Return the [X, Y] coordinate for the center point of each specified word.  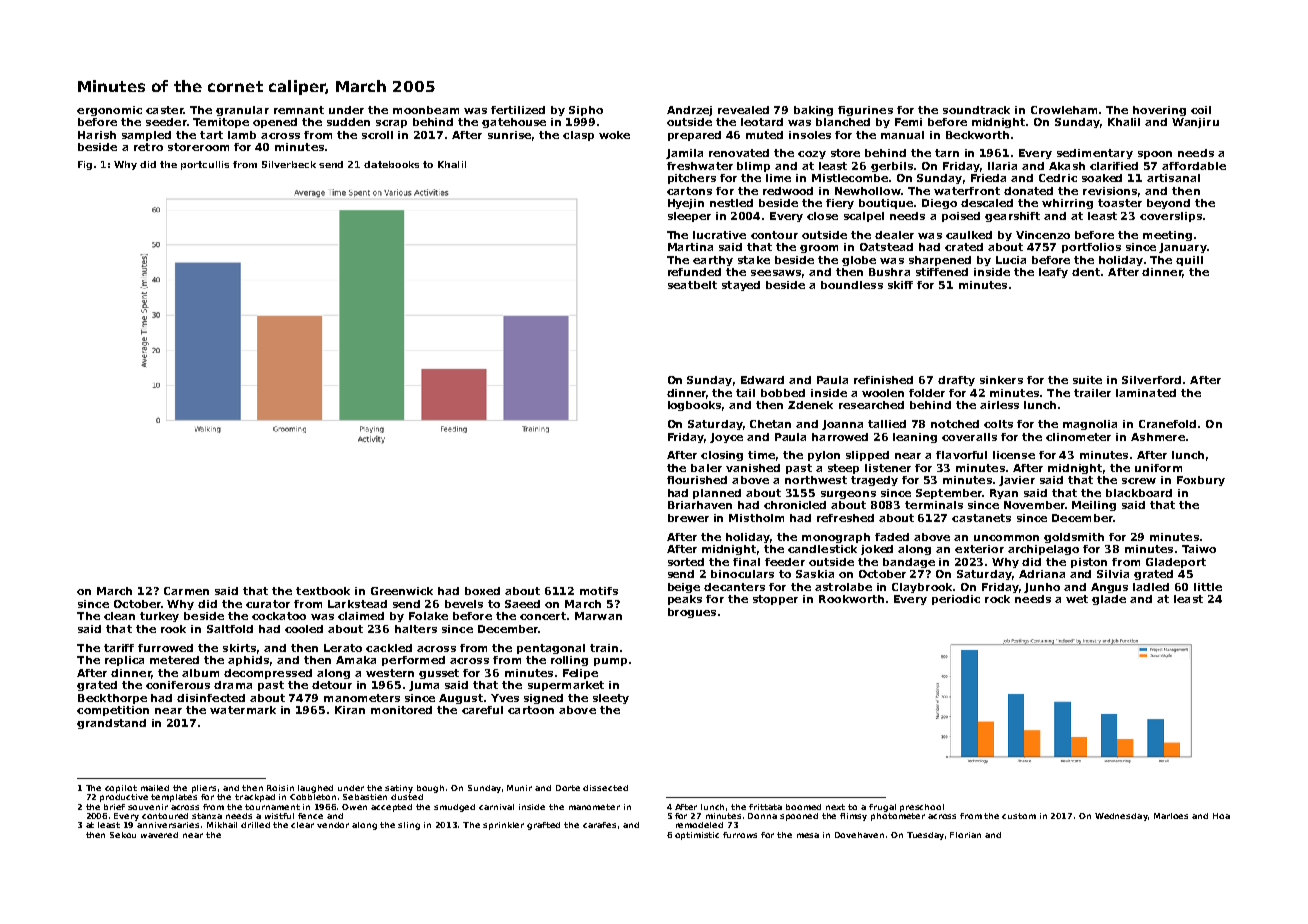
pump [610, 662]
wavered [159, 835]
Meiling [1094, 506]
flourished [697, 480]
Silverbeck [289, 164]
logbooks [694, 406]
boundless [852, 285]
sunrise [509, 135]
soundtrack [976, 110]
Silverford [1151, 380]
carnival [496, 807]
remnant [299, 110]
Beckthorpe [112, 699]
